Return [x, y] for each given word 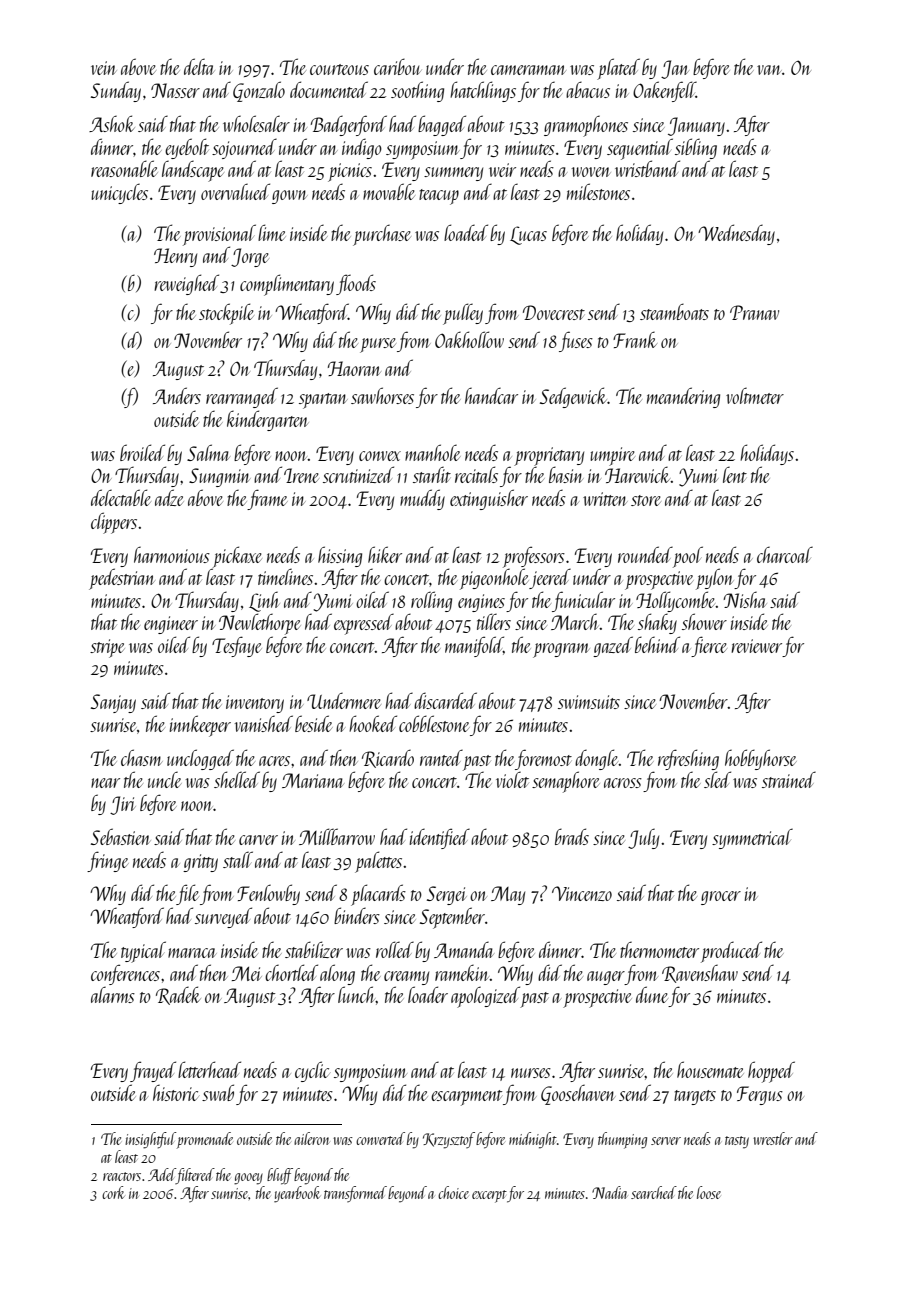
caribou [397, 66]
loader [428, 994]
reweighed [186, 284]
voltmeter [755, 396]
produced [731, 952]
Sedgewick [574, 397]
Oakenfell [664, 91]
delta [199, 66]
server [666, 1141]
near [105, 783]
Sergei [447, 895]
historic [176, 1093]
